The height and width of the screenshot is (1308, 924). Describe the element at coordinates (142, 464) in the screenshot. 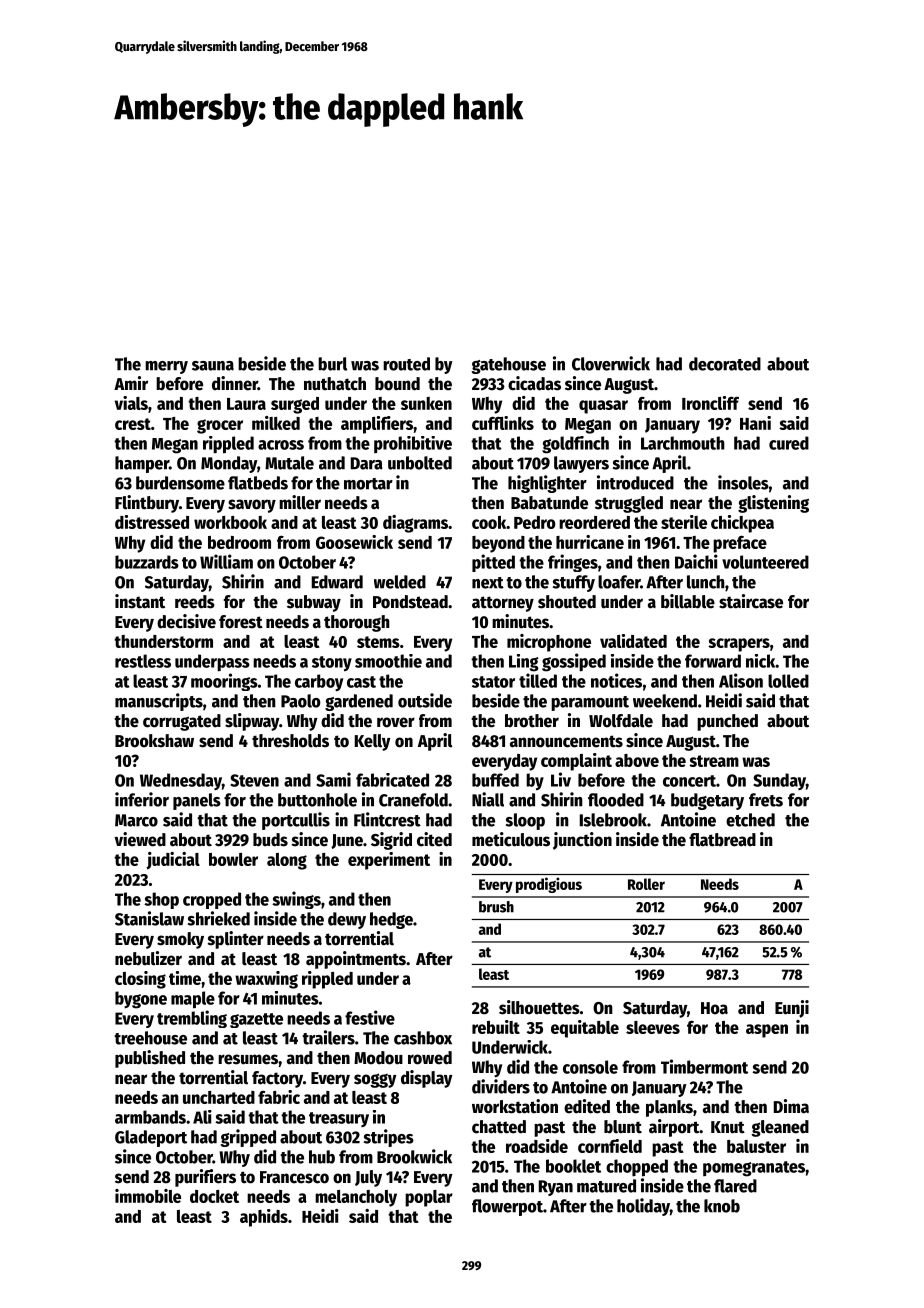

I see `hamper` at that location.
